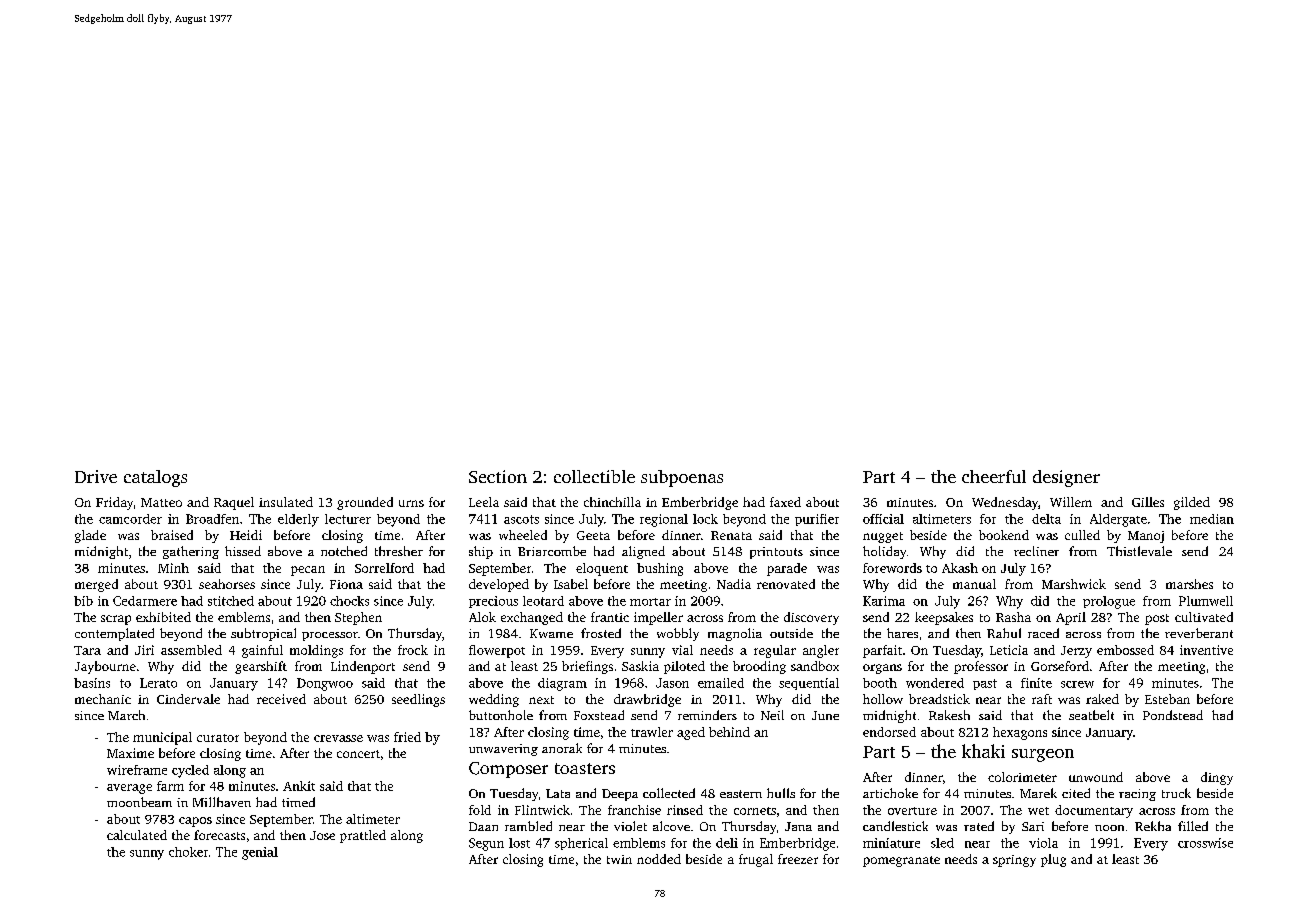  What do you see at coordinates (348, 519) in the screenshot?
I see `lecturer` at bounding box center [348, 519].
